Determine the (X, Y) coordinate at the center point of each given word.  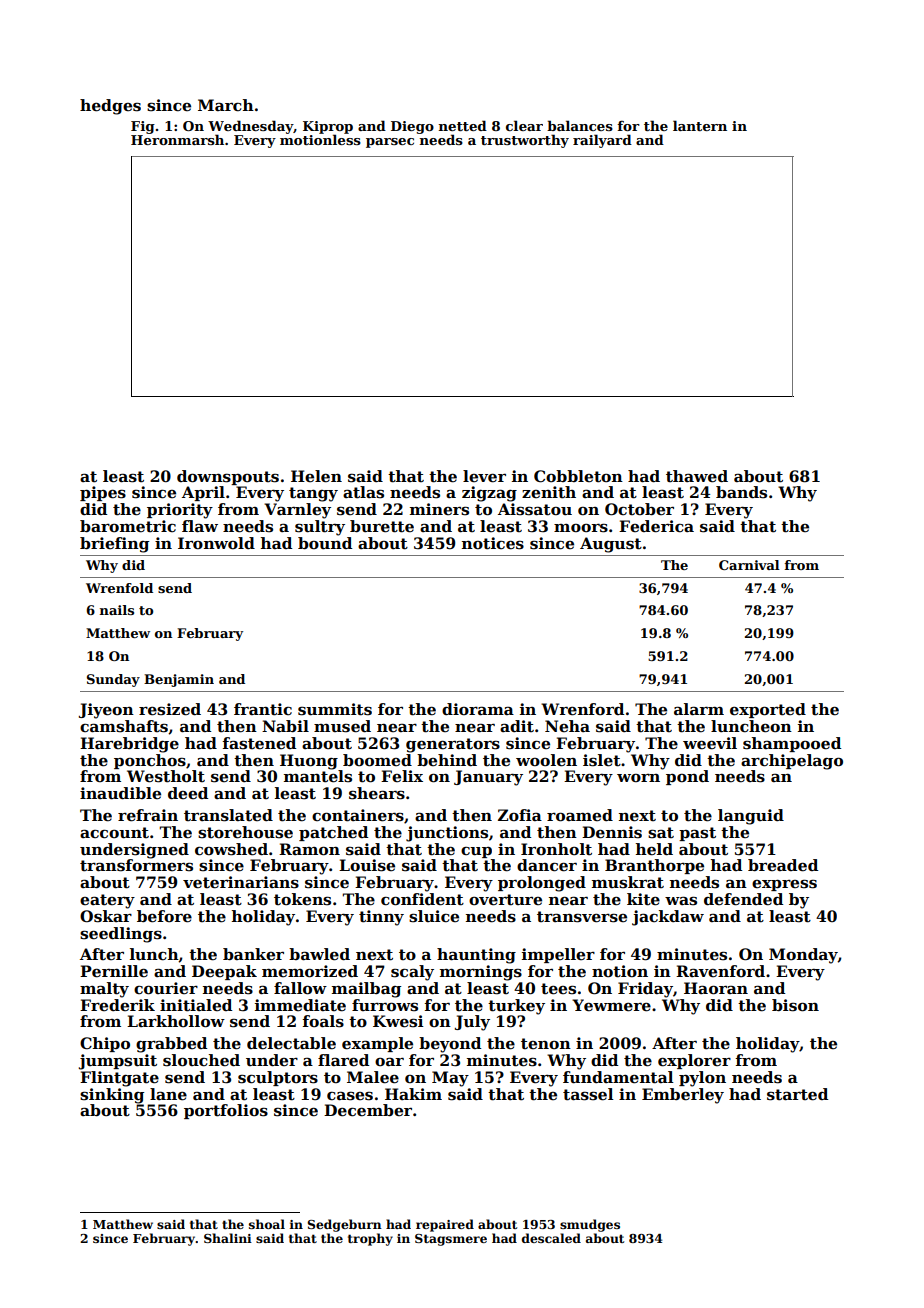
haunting (476, 956)
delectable (291, 1043)
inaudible (120, 793)
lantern (700, 125)
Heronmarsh (177, 140)
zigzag (489, 494)
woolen (546, 760)
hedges (110, 107)
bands (741, 492)
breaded (783, 865)
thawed (697, 476)
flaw (200, 526)
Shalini (228, 1238)
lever (484, 476)
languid (751, 817)
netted (463, 125)
